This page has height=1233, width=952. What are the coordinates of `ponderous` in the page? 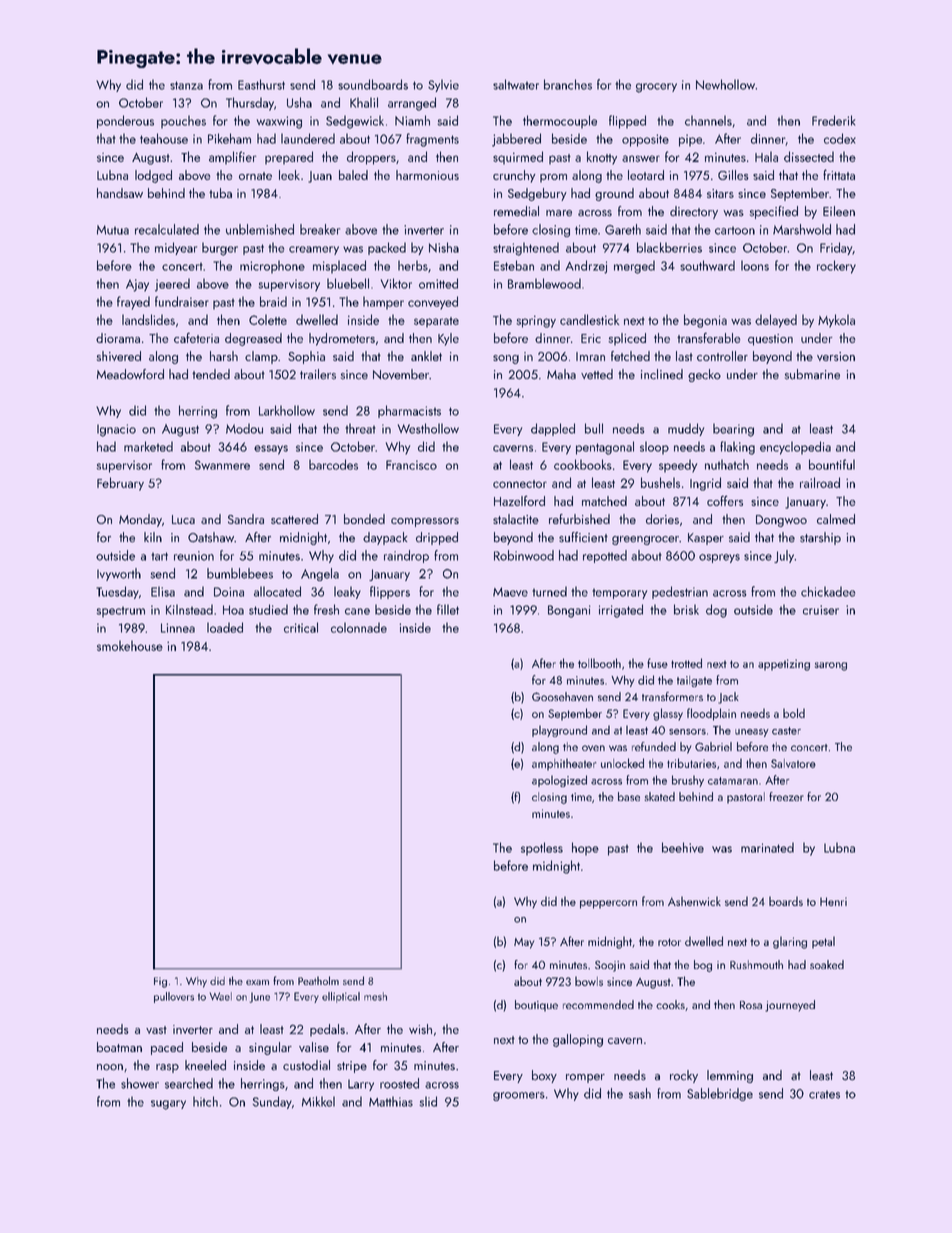 It's located at (125, 122).
